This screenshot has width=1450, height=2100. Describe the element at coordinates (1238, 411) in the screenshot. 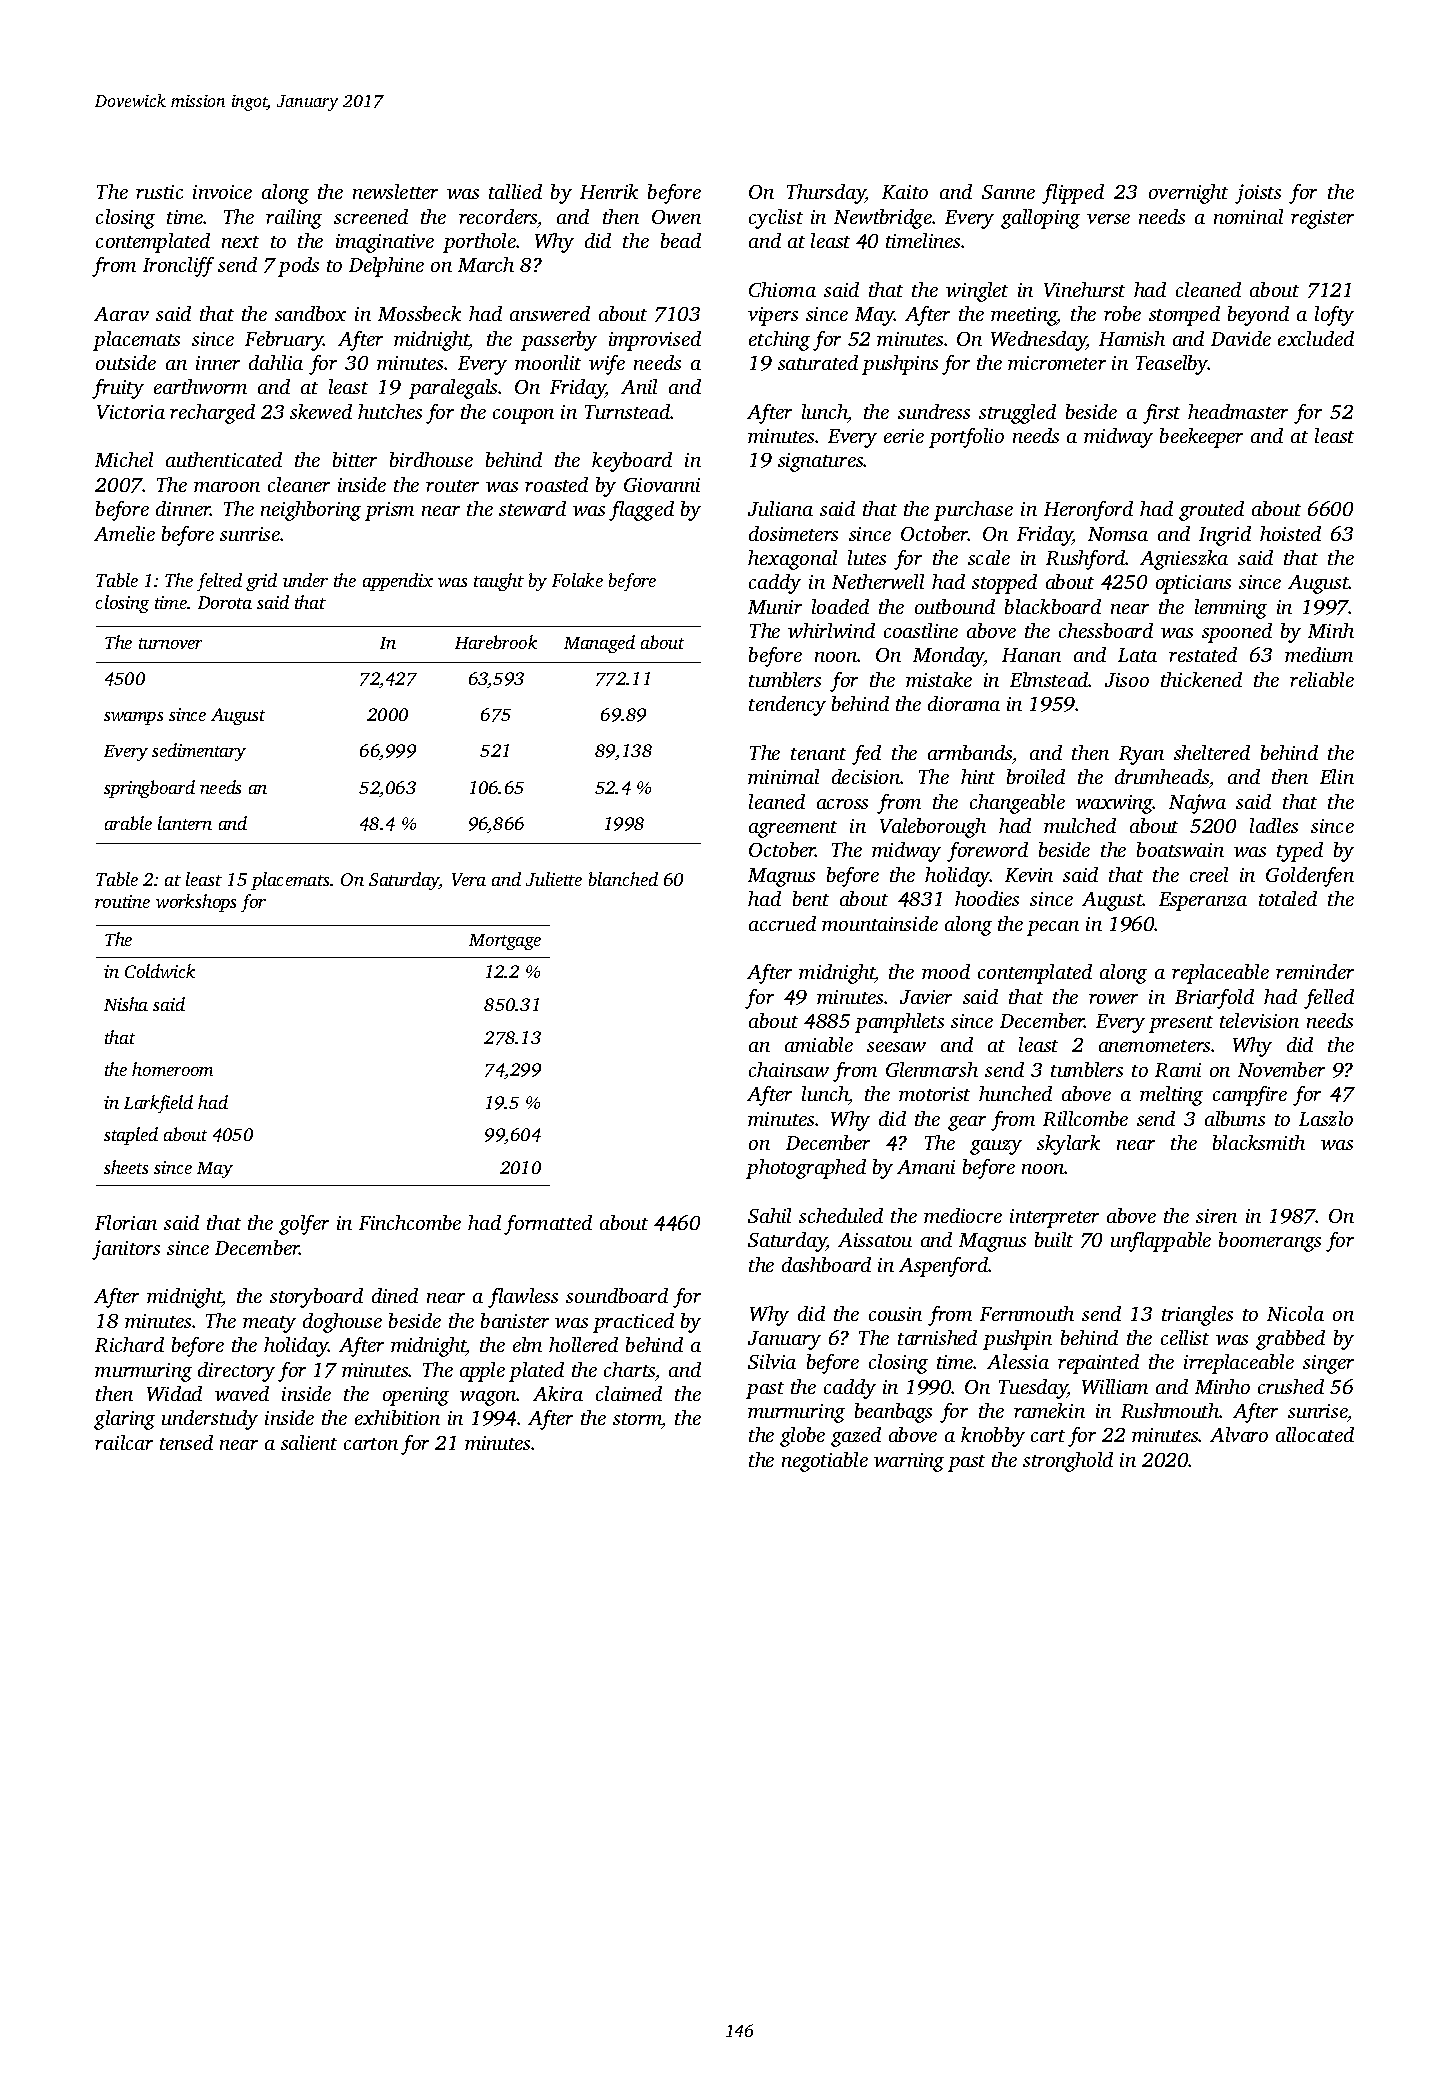

I see `headmaster` at that location.
